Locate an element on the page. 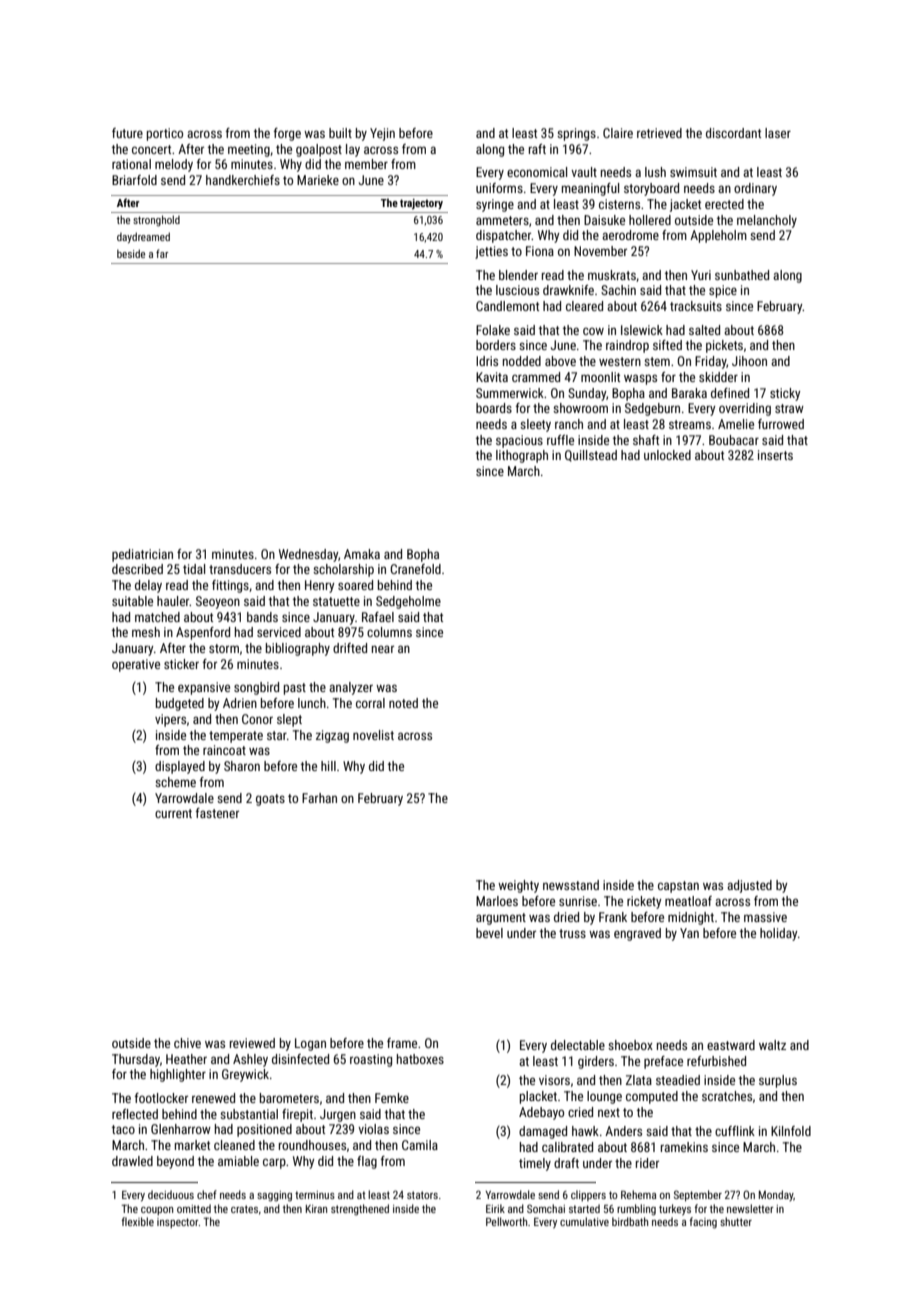 Image resolution: width=924 pixels, height=1314 pixels. economical is located at coordinates (537, 172).
